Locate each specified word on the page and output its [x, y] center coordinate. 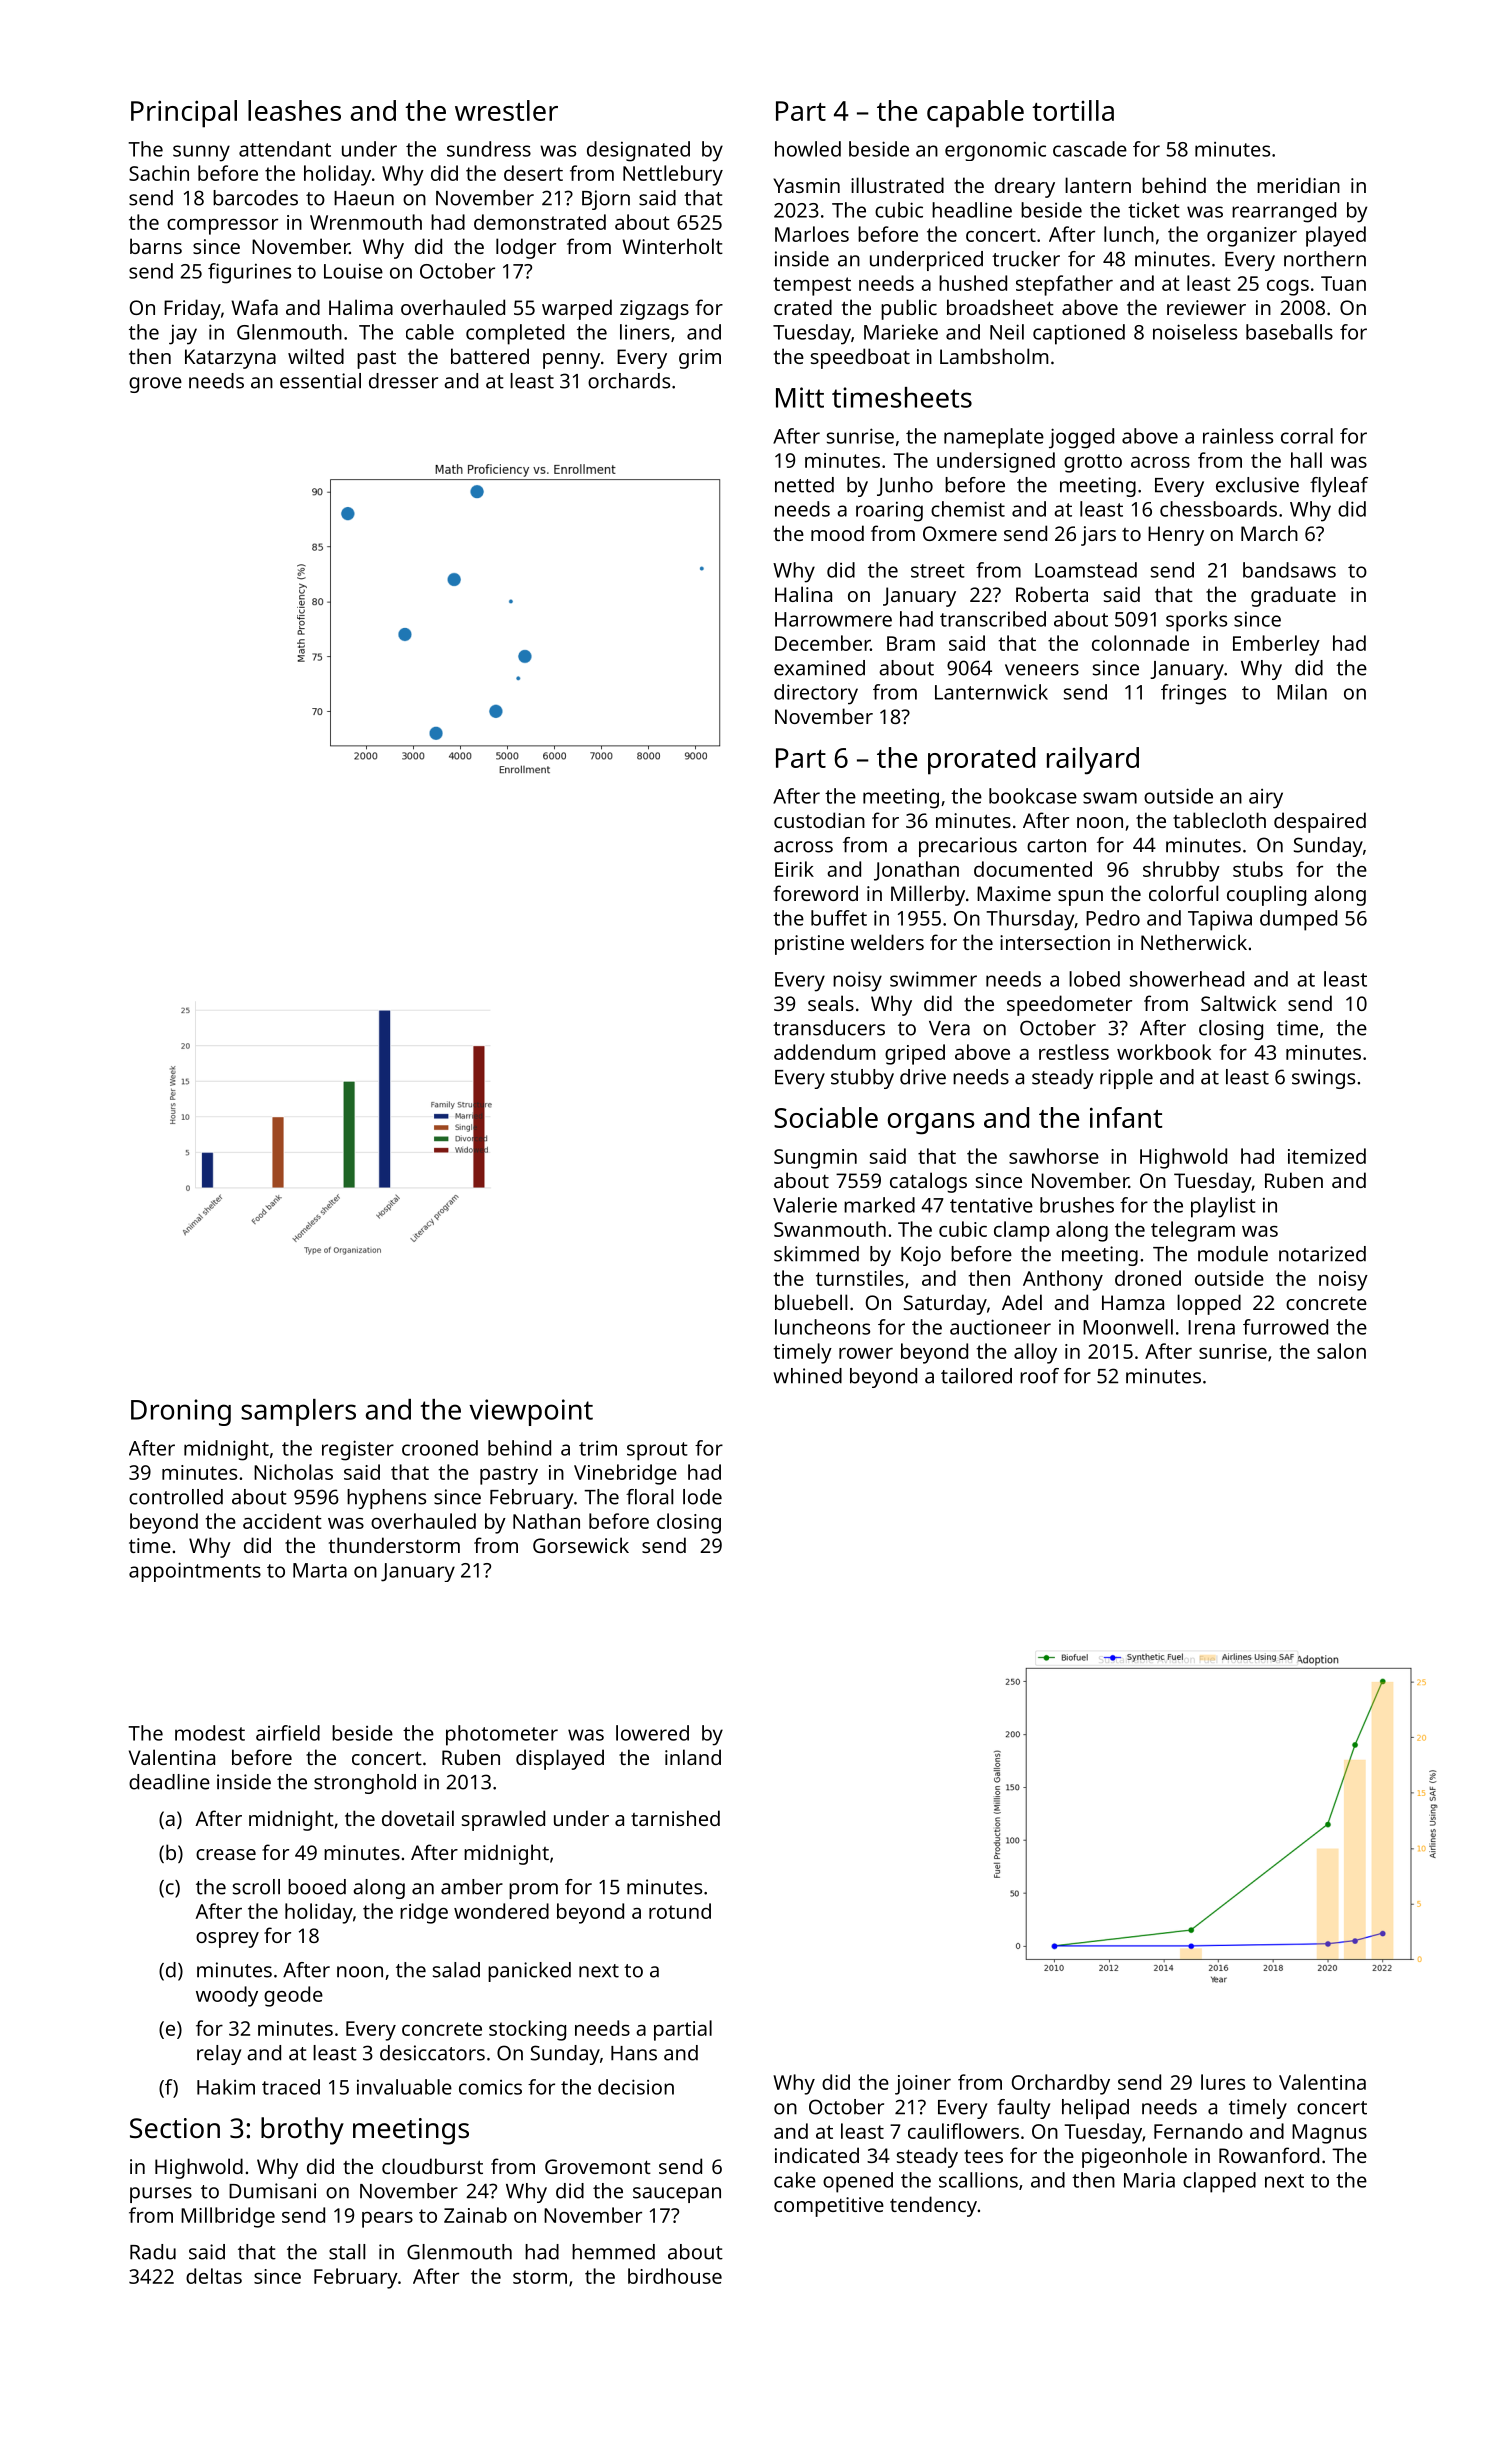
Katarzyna [230, 359]
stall [347, 2252]
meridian [1298, 185]
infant [1126, 1117]
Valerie [805, 1205]
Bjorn [606, 200]
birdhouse [675, 2276]
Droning [181, 1412]
